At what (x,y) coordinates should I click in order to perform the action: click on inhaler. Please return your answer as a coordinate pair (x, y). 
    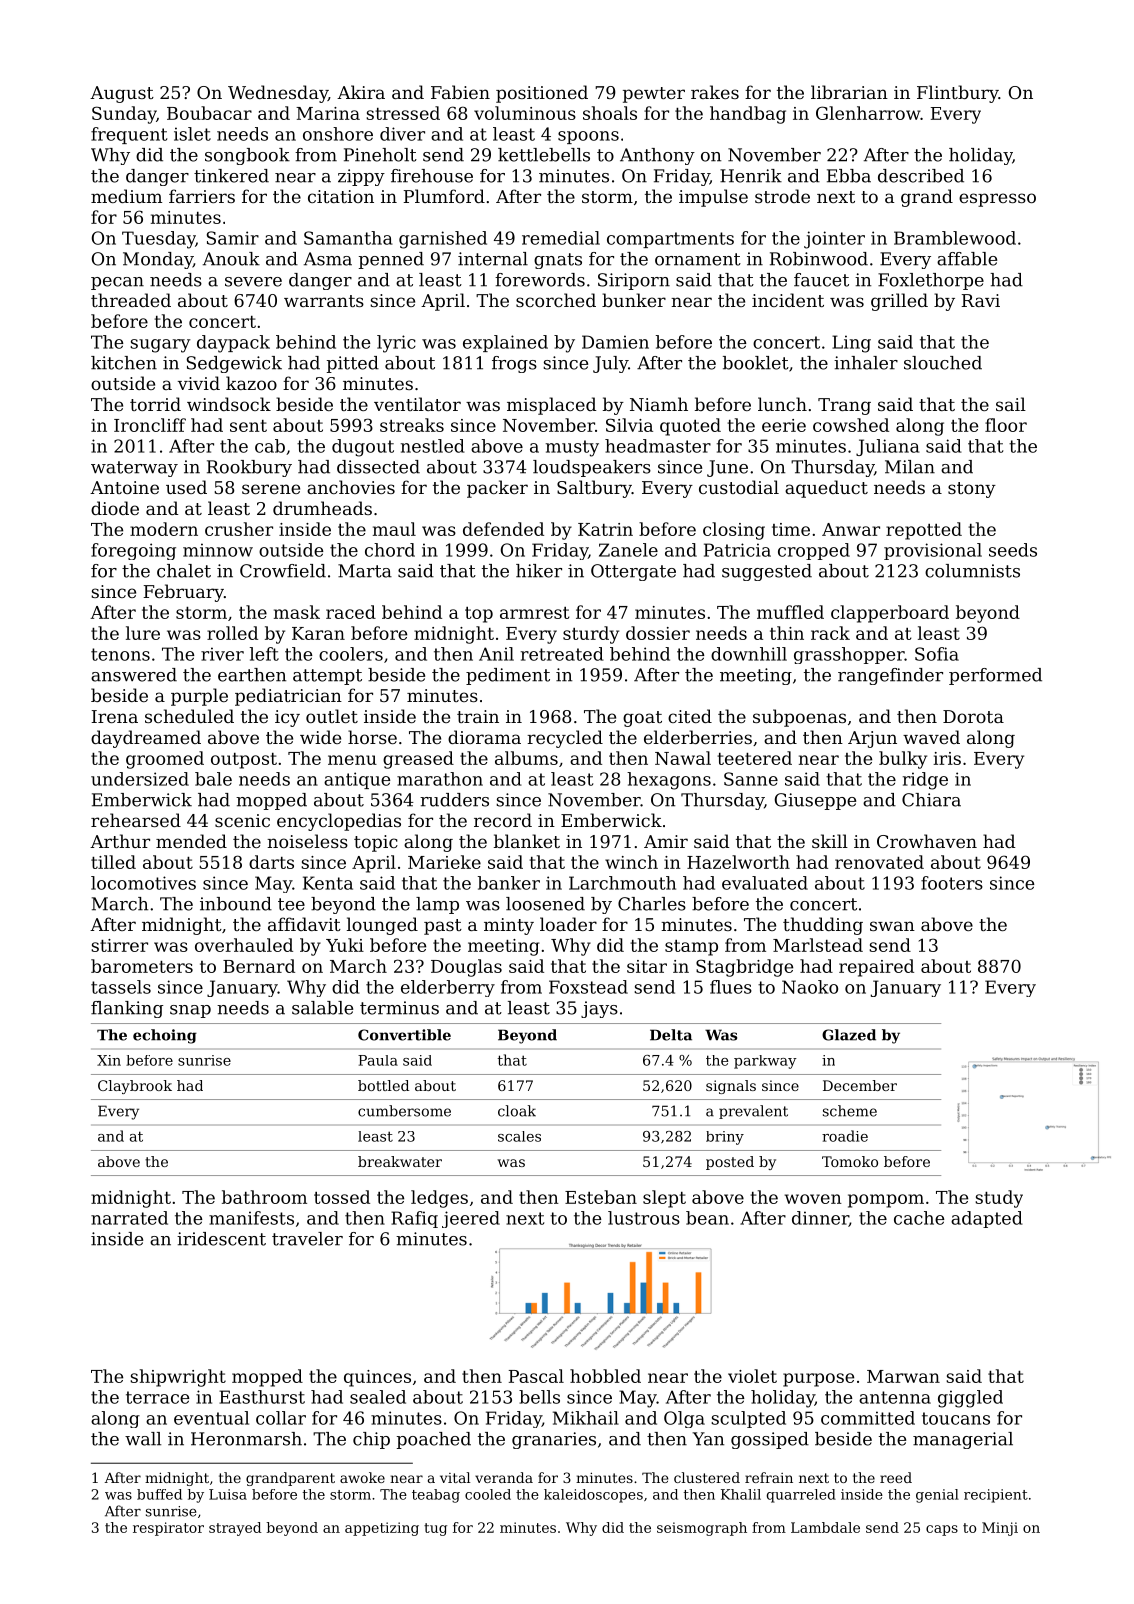
    Looking at the image, I should click on (866, 363).
